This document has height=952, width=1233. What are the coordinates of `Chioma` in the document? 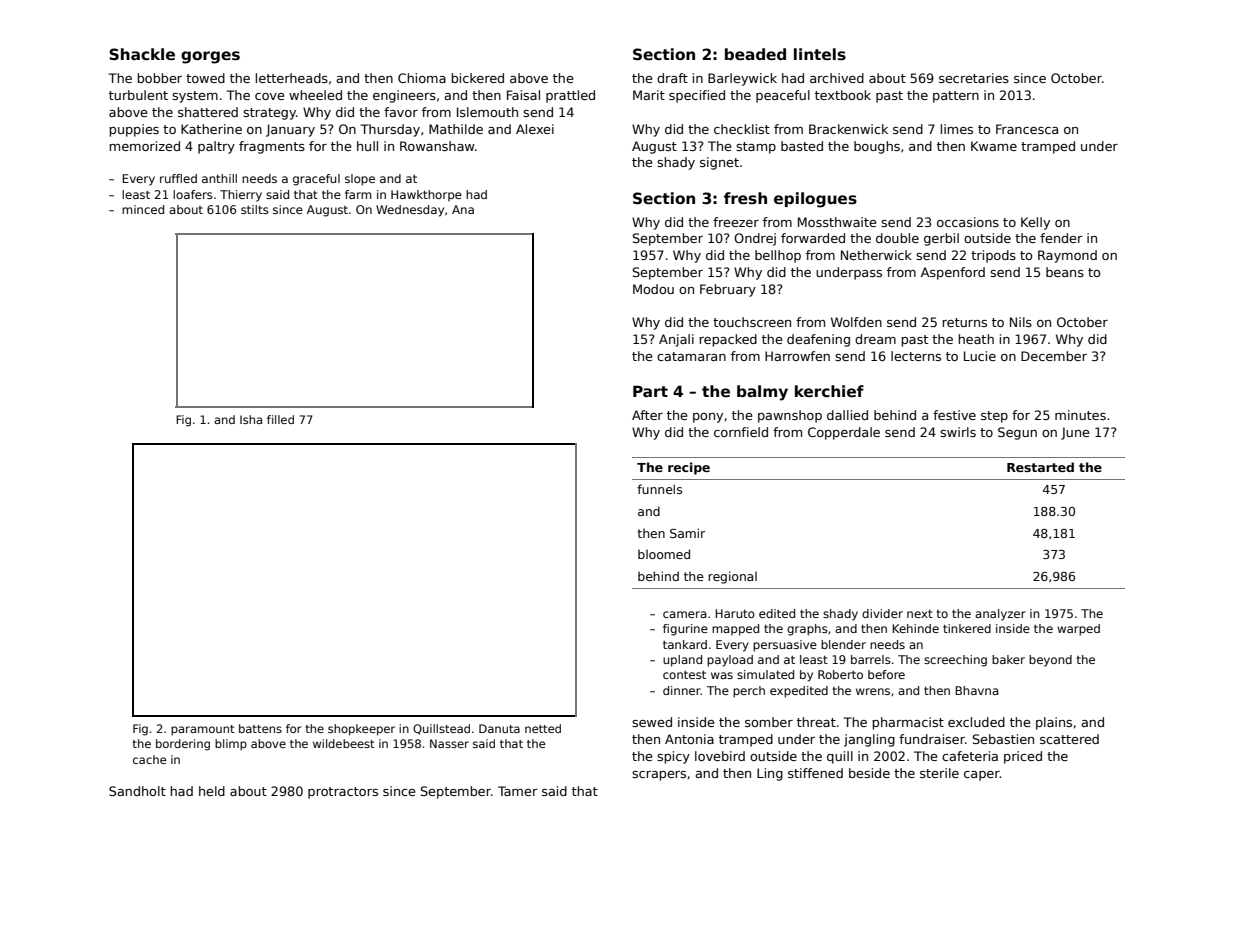 It's located at (422, 78).
